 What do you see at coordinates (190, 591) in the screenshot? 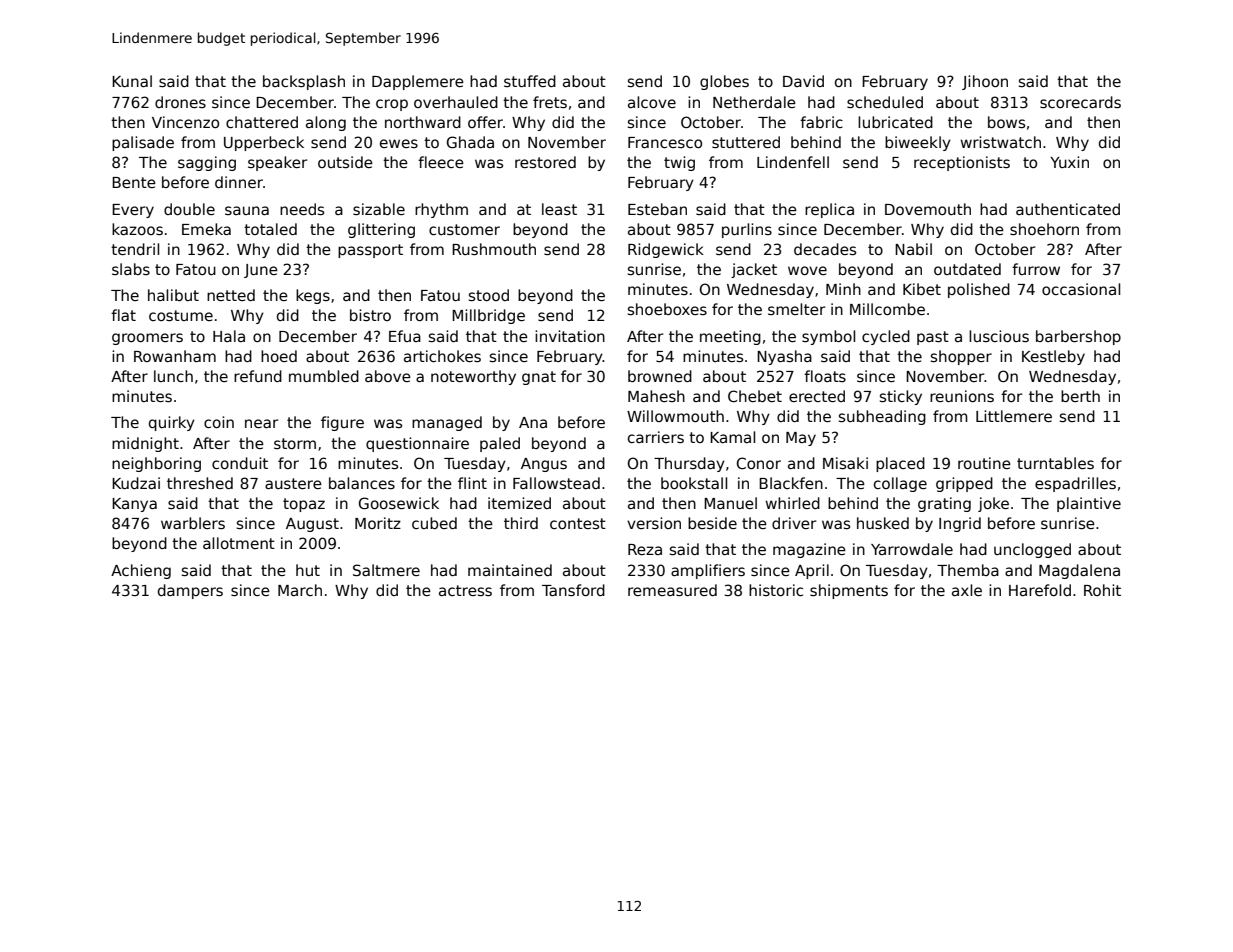
I see `dampers` at bounding box center [190, 591].
